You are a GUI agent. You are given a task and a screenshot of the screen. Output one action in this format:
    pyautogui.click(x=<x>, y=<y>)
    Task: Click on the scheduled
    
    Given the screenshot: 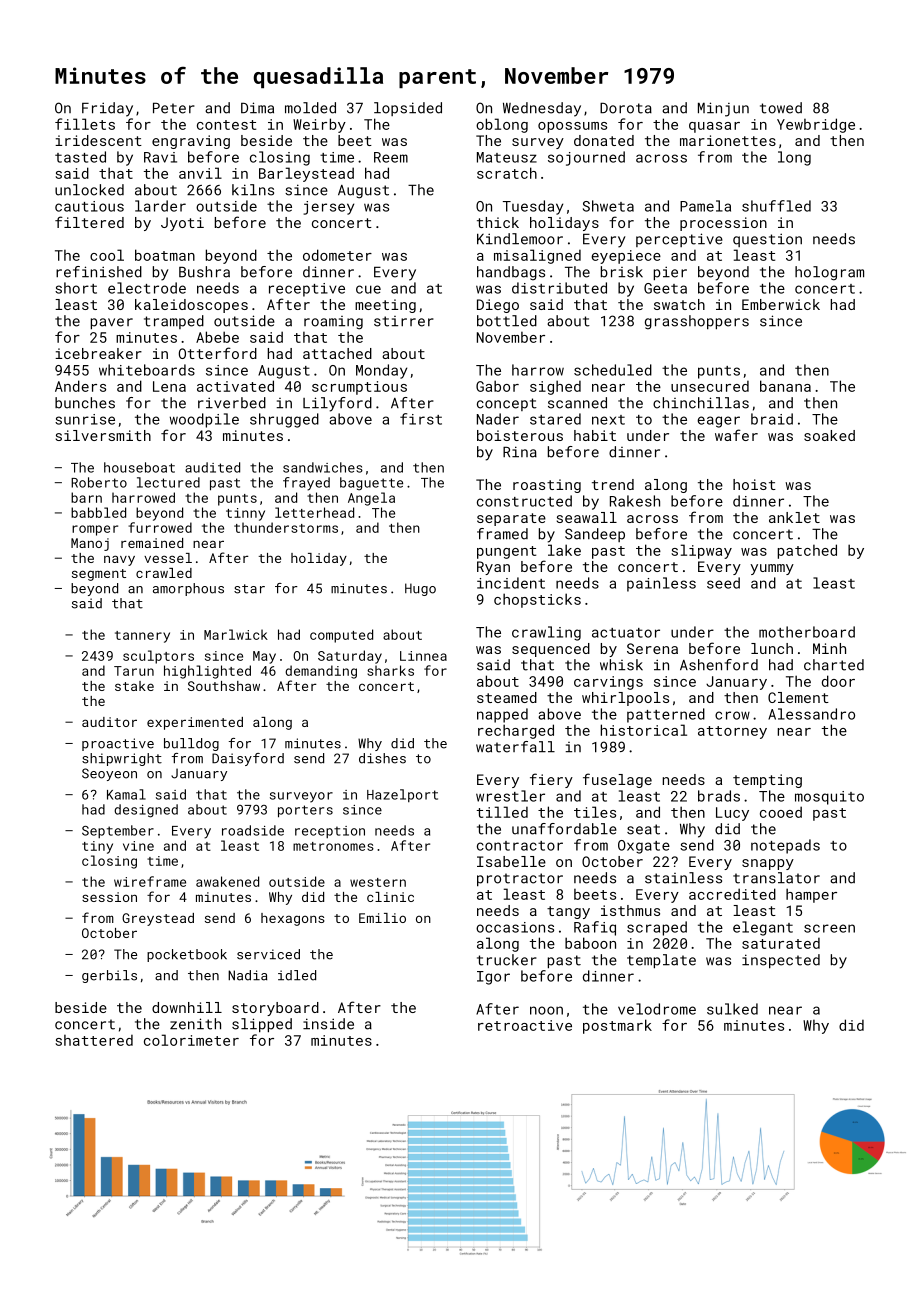 What is the action you would take?
    pyautogui.click(x=613, y=370)
